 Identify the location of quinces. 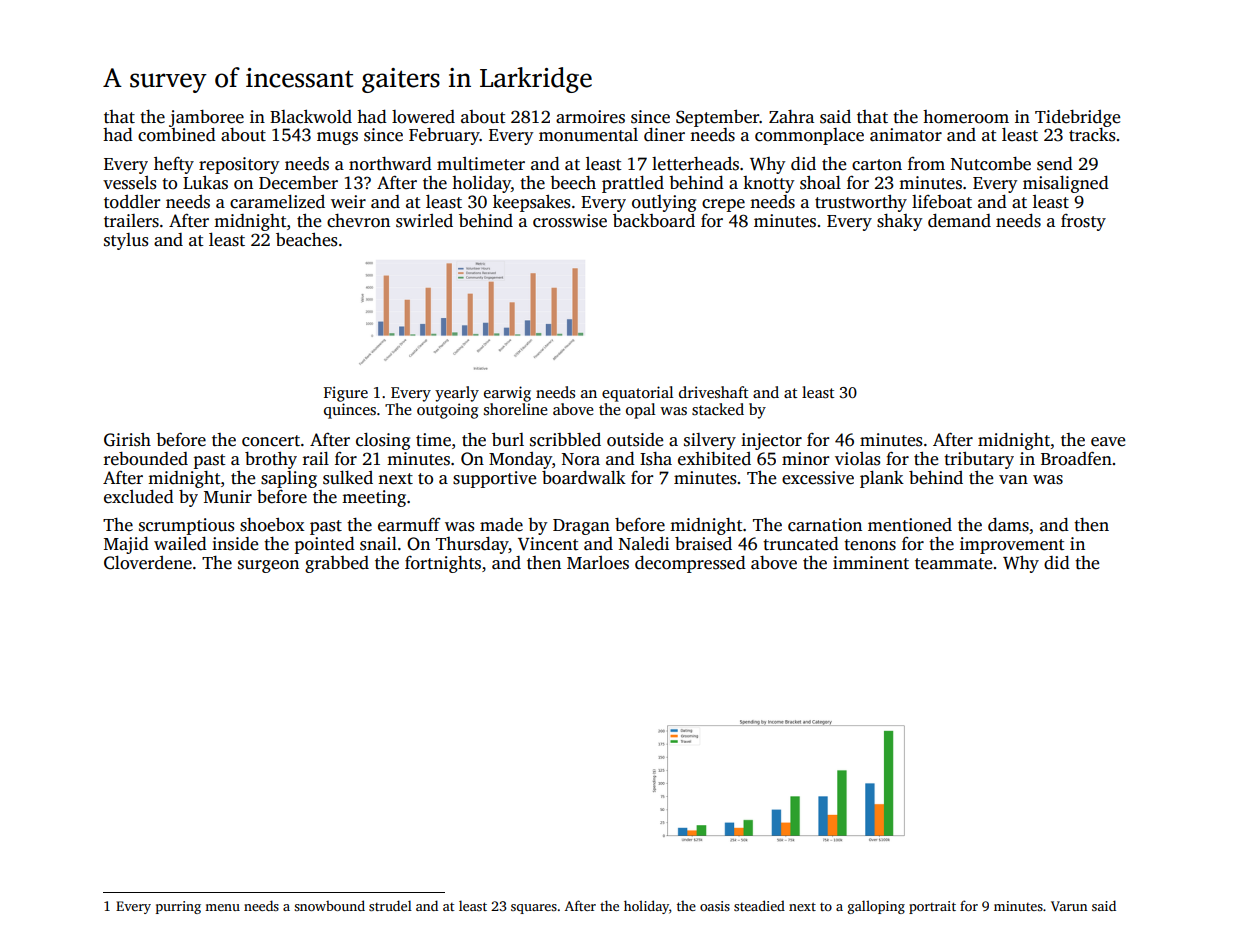
(350, 411).
